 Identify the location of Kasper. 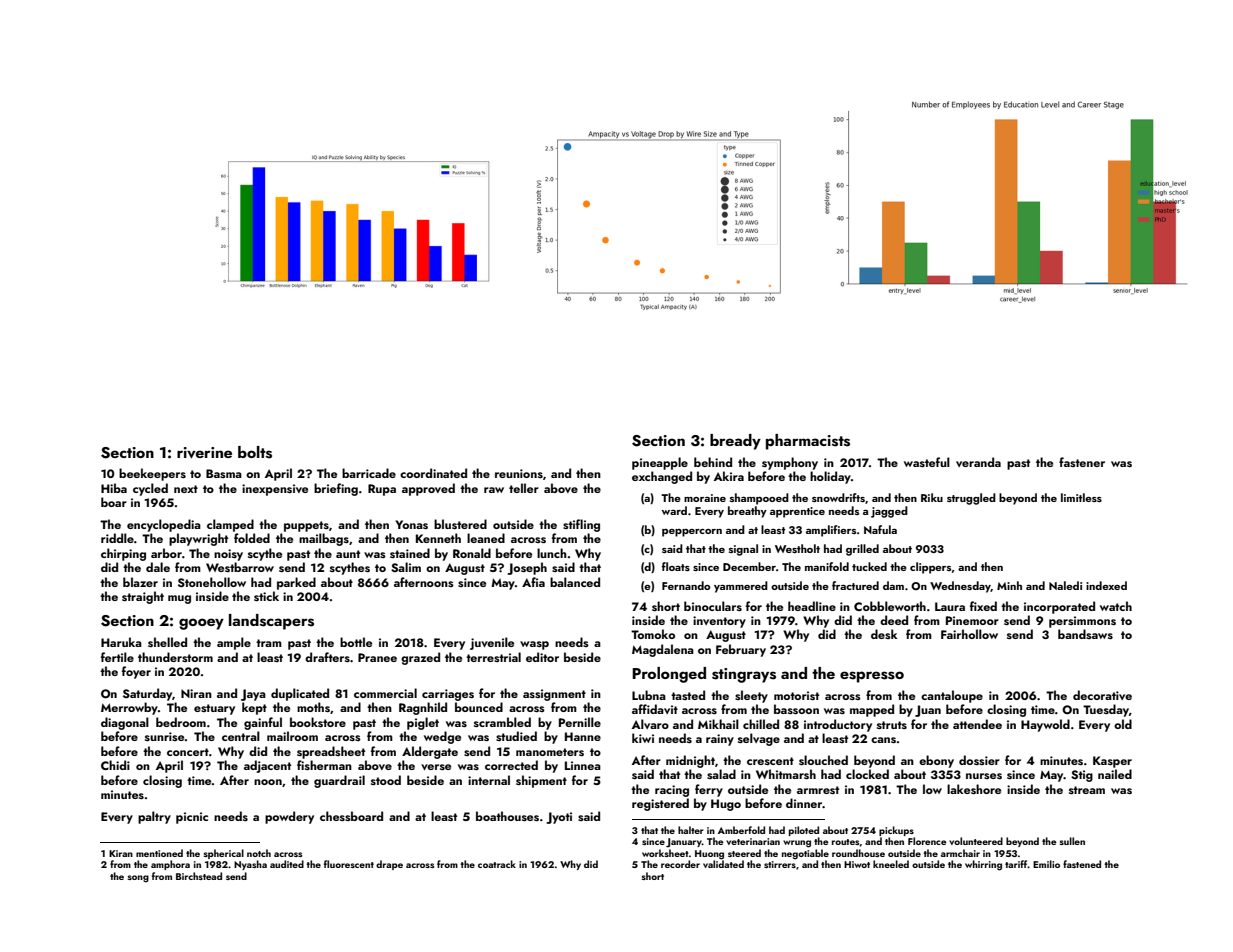
(1112, 762).
